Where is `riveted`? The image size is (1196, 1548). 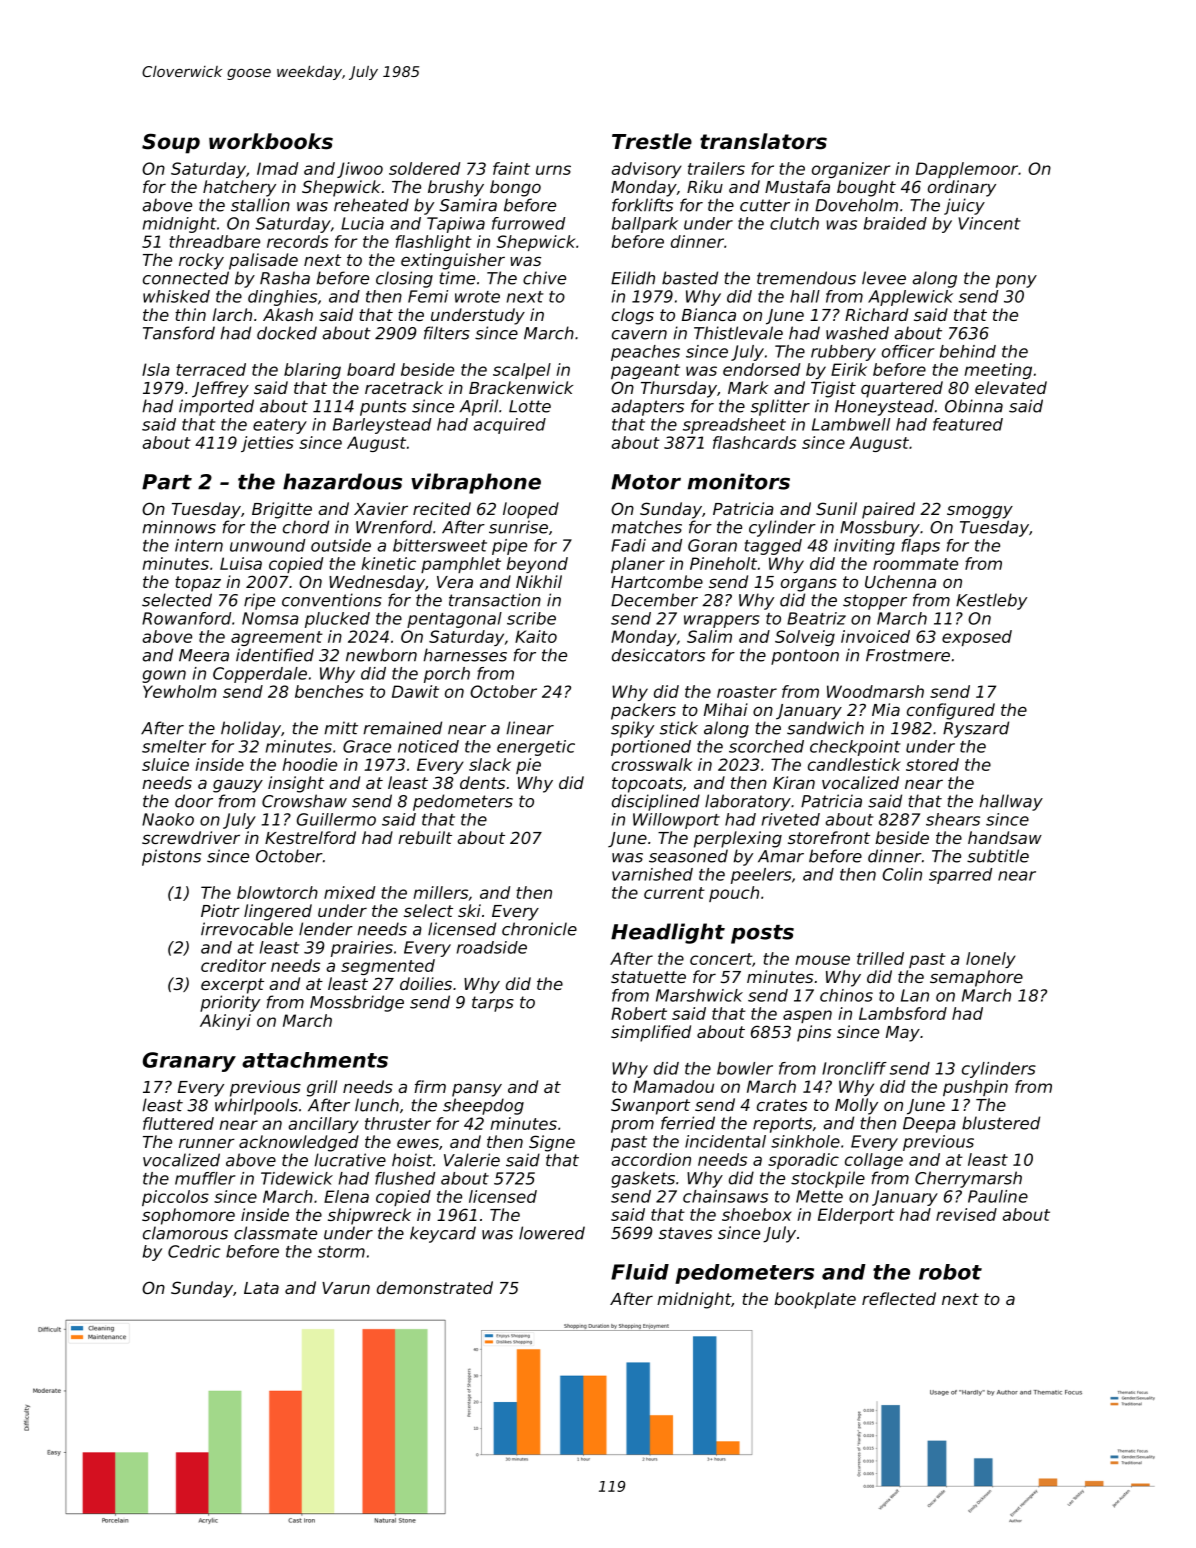
riveted is located at coordinates (791, 819).
